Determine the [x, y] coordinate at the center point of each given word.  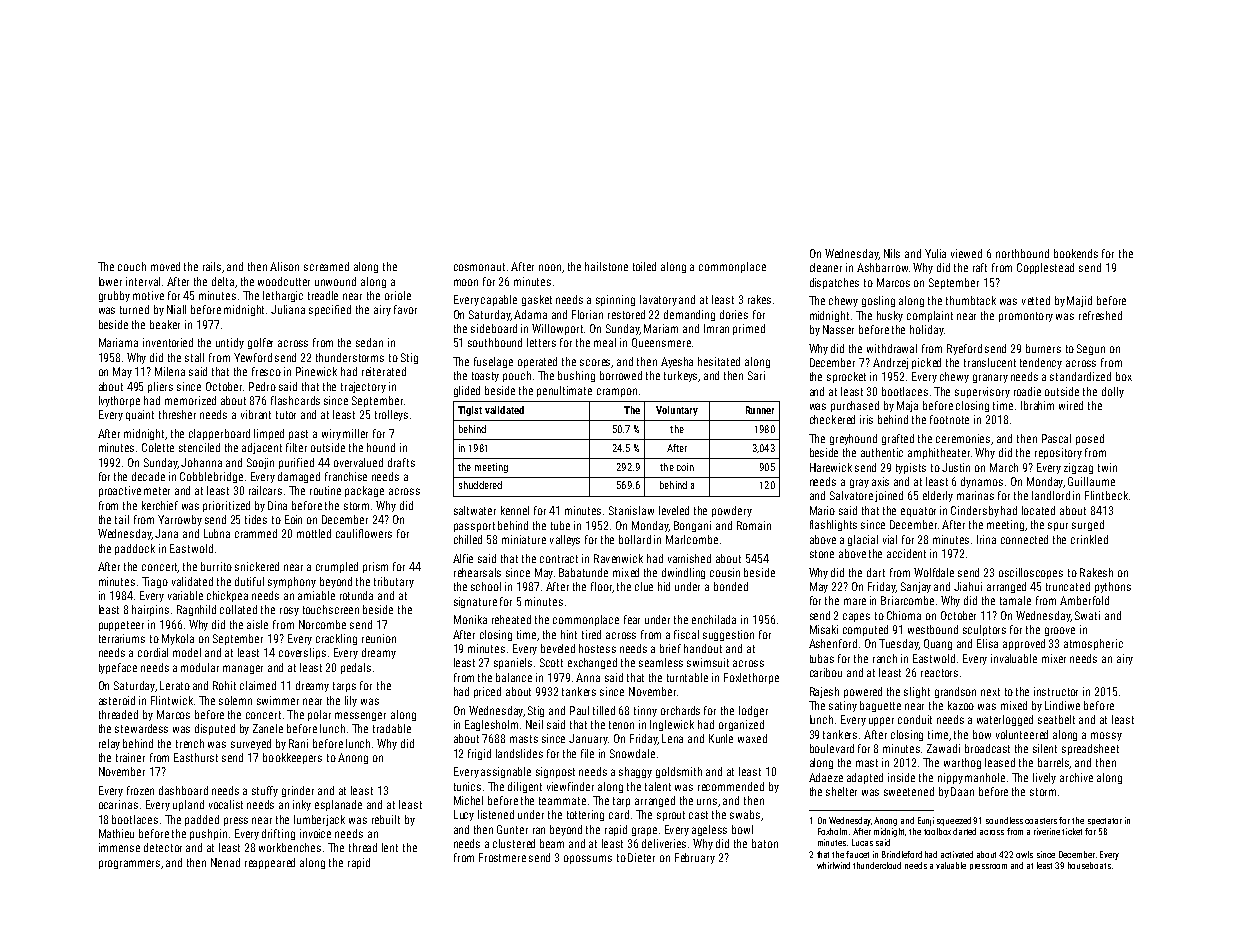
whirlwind [833, 865]
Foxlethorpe [751, 678]
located [1038, 510]
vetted [1036, 300]
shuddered [480, 485]
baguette [880, 706]
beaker [165, 324]
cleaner [826, 267]
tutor [286, 415]
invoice [315, 833]
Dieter [641, 857]
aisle [257, 624]
